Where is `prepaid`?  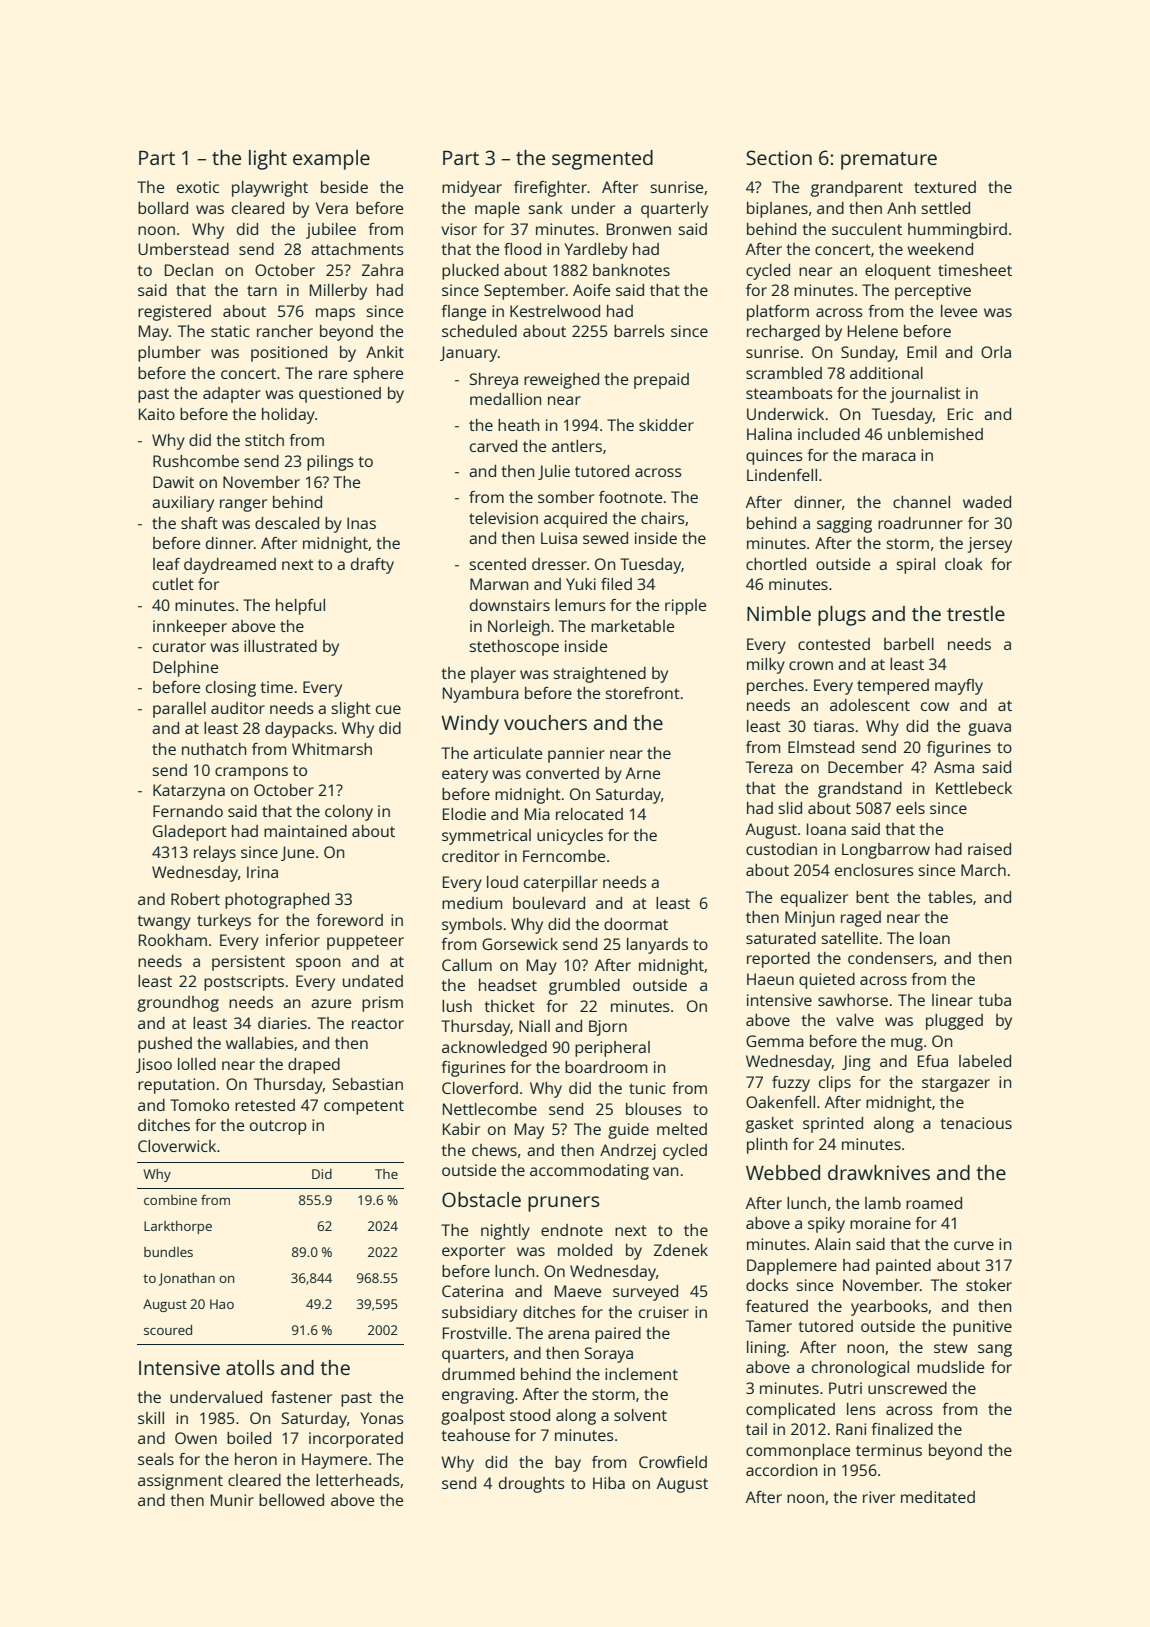 prepaid is located at coordinates (661, 381).
